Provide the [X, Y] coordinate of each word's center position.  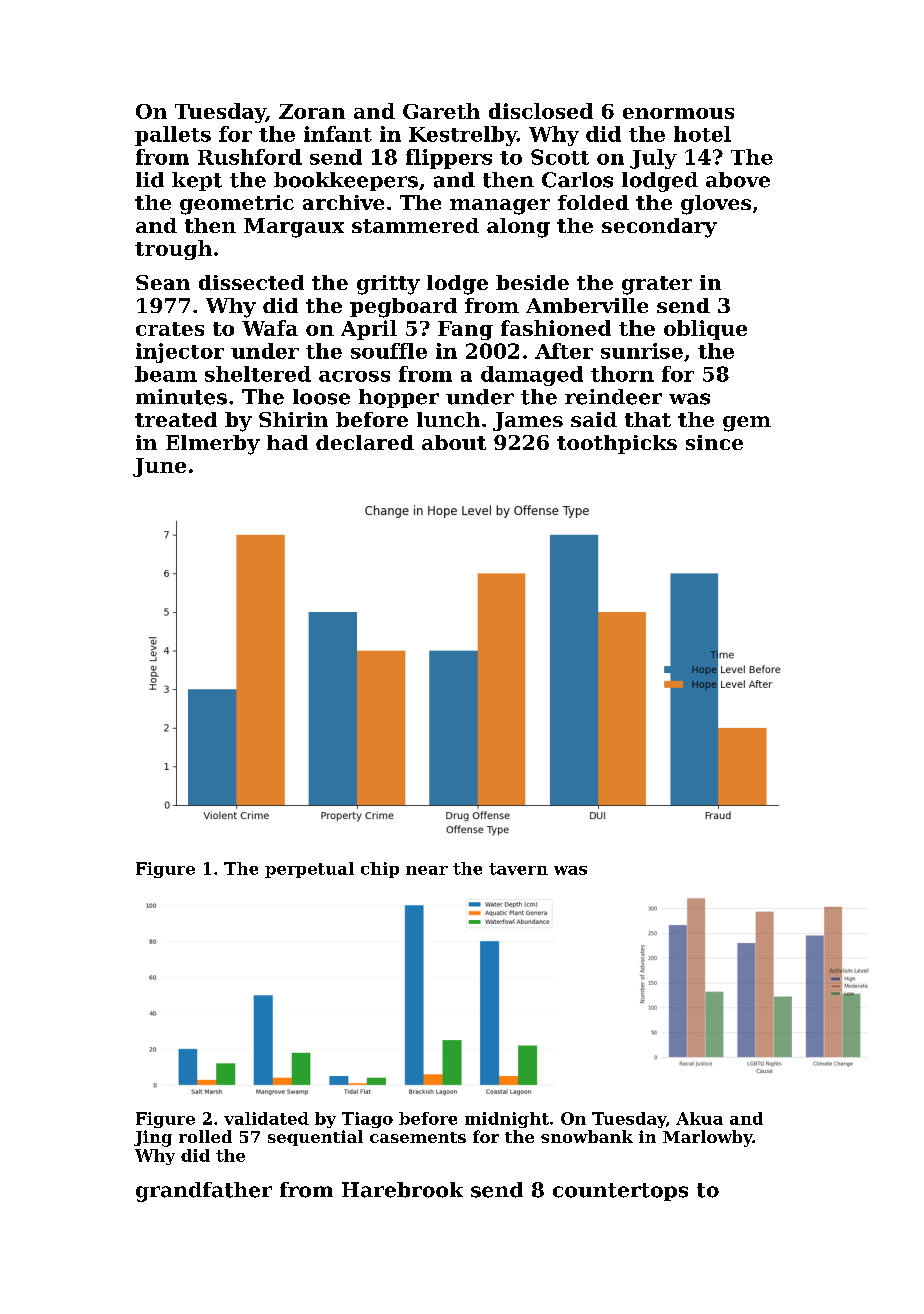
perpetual [309, 870]
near [427, 870]
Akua [699, 1118]
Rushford [250, 157]
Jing [153, 1138]
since [714, 442]
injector [180, 353]
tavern [518, 869]
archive [343, 202]
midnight [507, 1120]
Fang [465, 330]
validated [266, 1118]
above [738, 180]
